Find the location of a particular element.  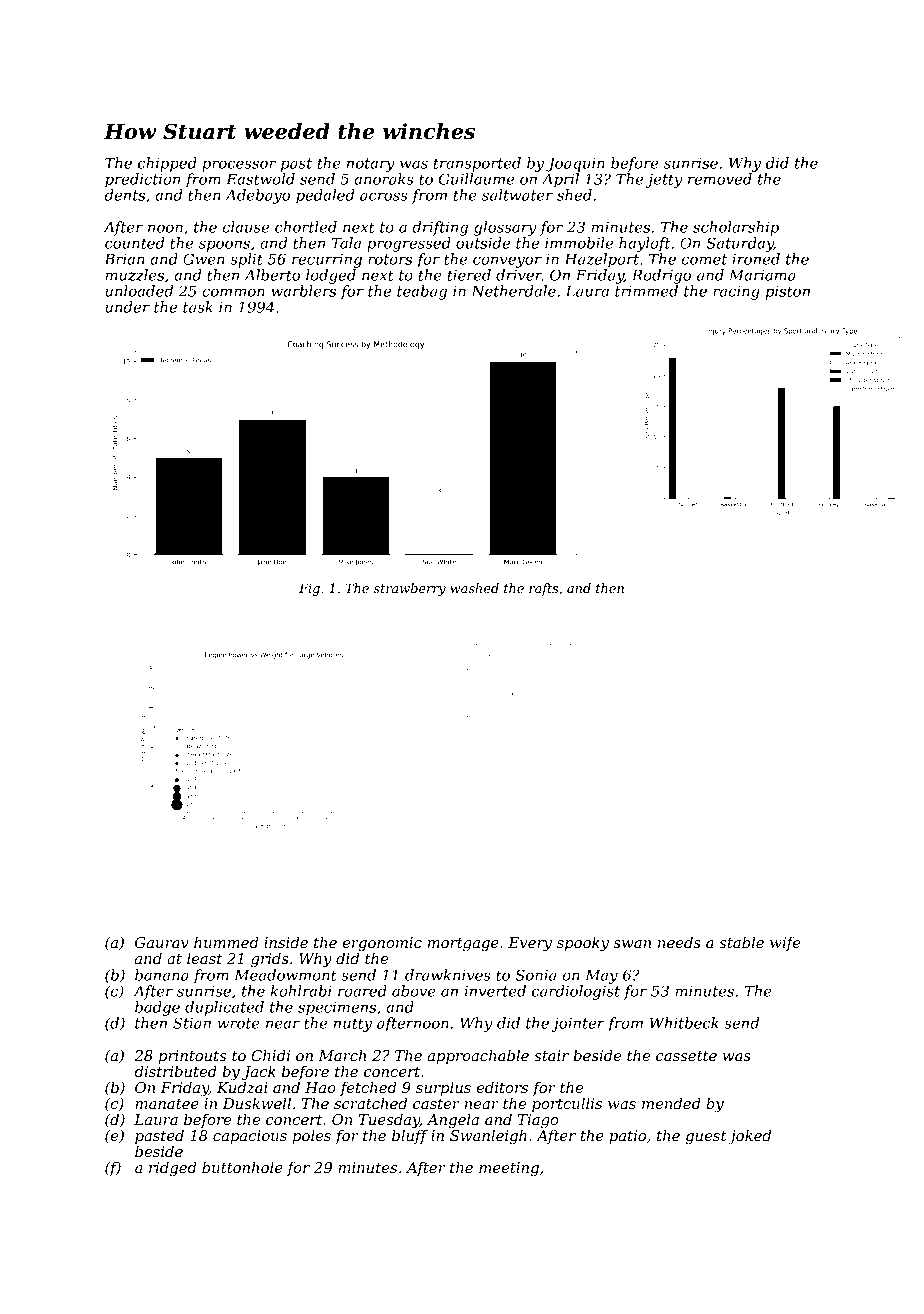

stable is located at coordinates (741, 942).
